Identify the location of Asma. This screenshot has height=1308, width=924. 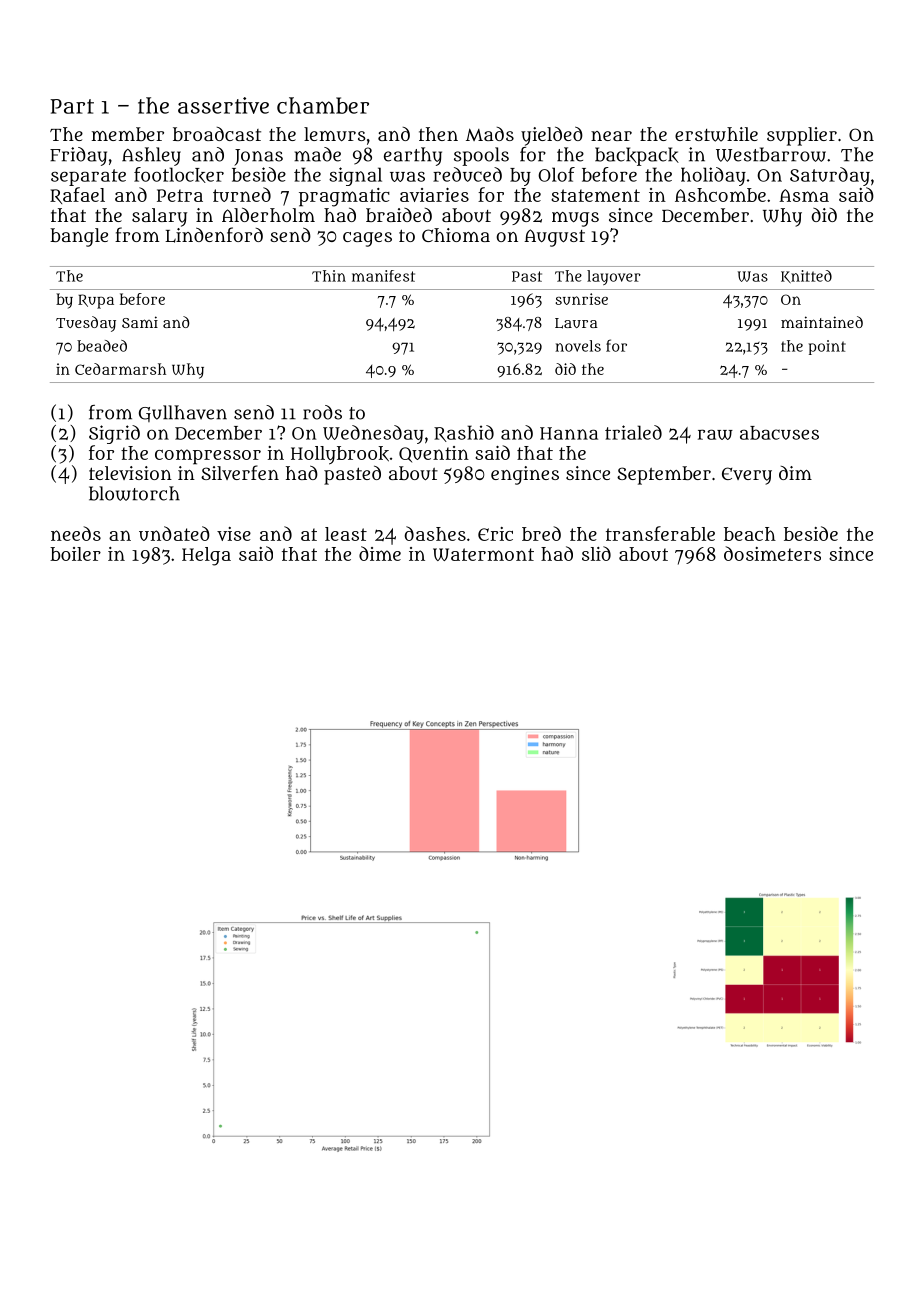
(804, 195).
